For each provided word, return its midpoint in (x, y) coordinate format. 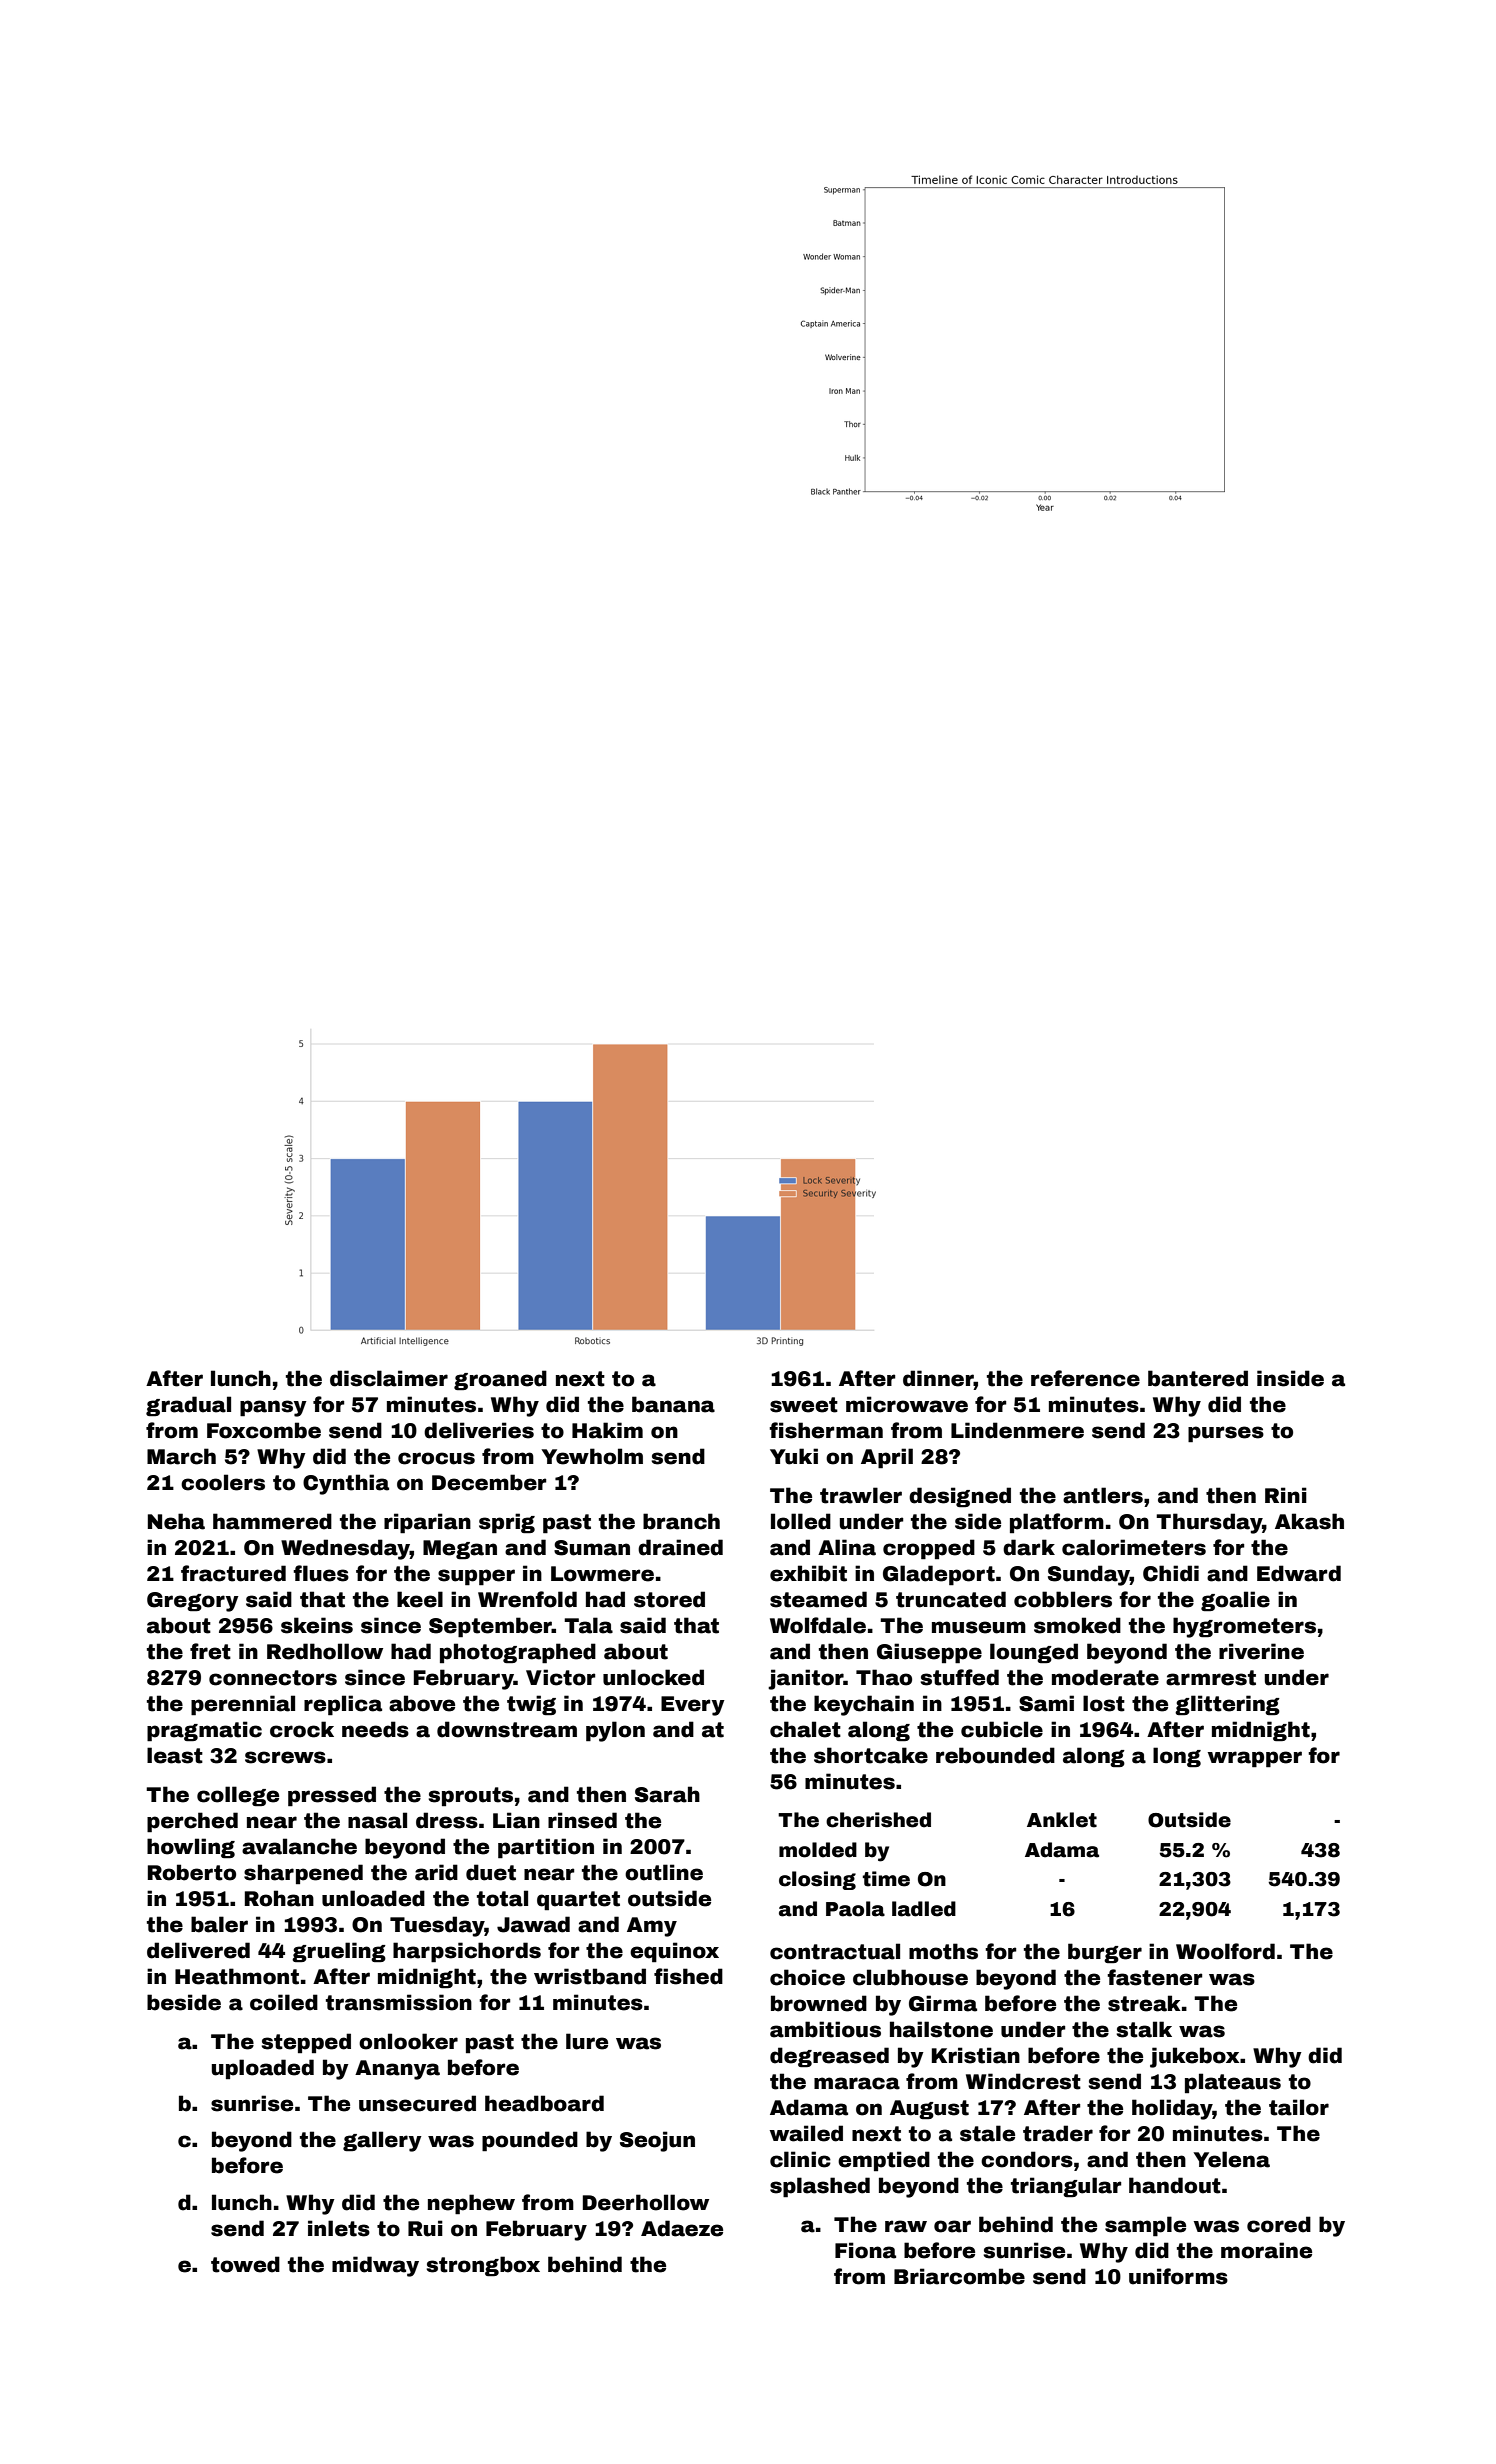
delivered (198, 1950)
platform (1057, 1523)
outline (664, 1872)
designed (960, 1497)
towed (245, 2264)
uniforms (1178, 2276)
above (422, 1703)
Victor (560, 1677)
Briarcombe (959, 2276)
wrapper (1255, 1759)
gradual (188, 1406)
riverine (1261, 1651)
